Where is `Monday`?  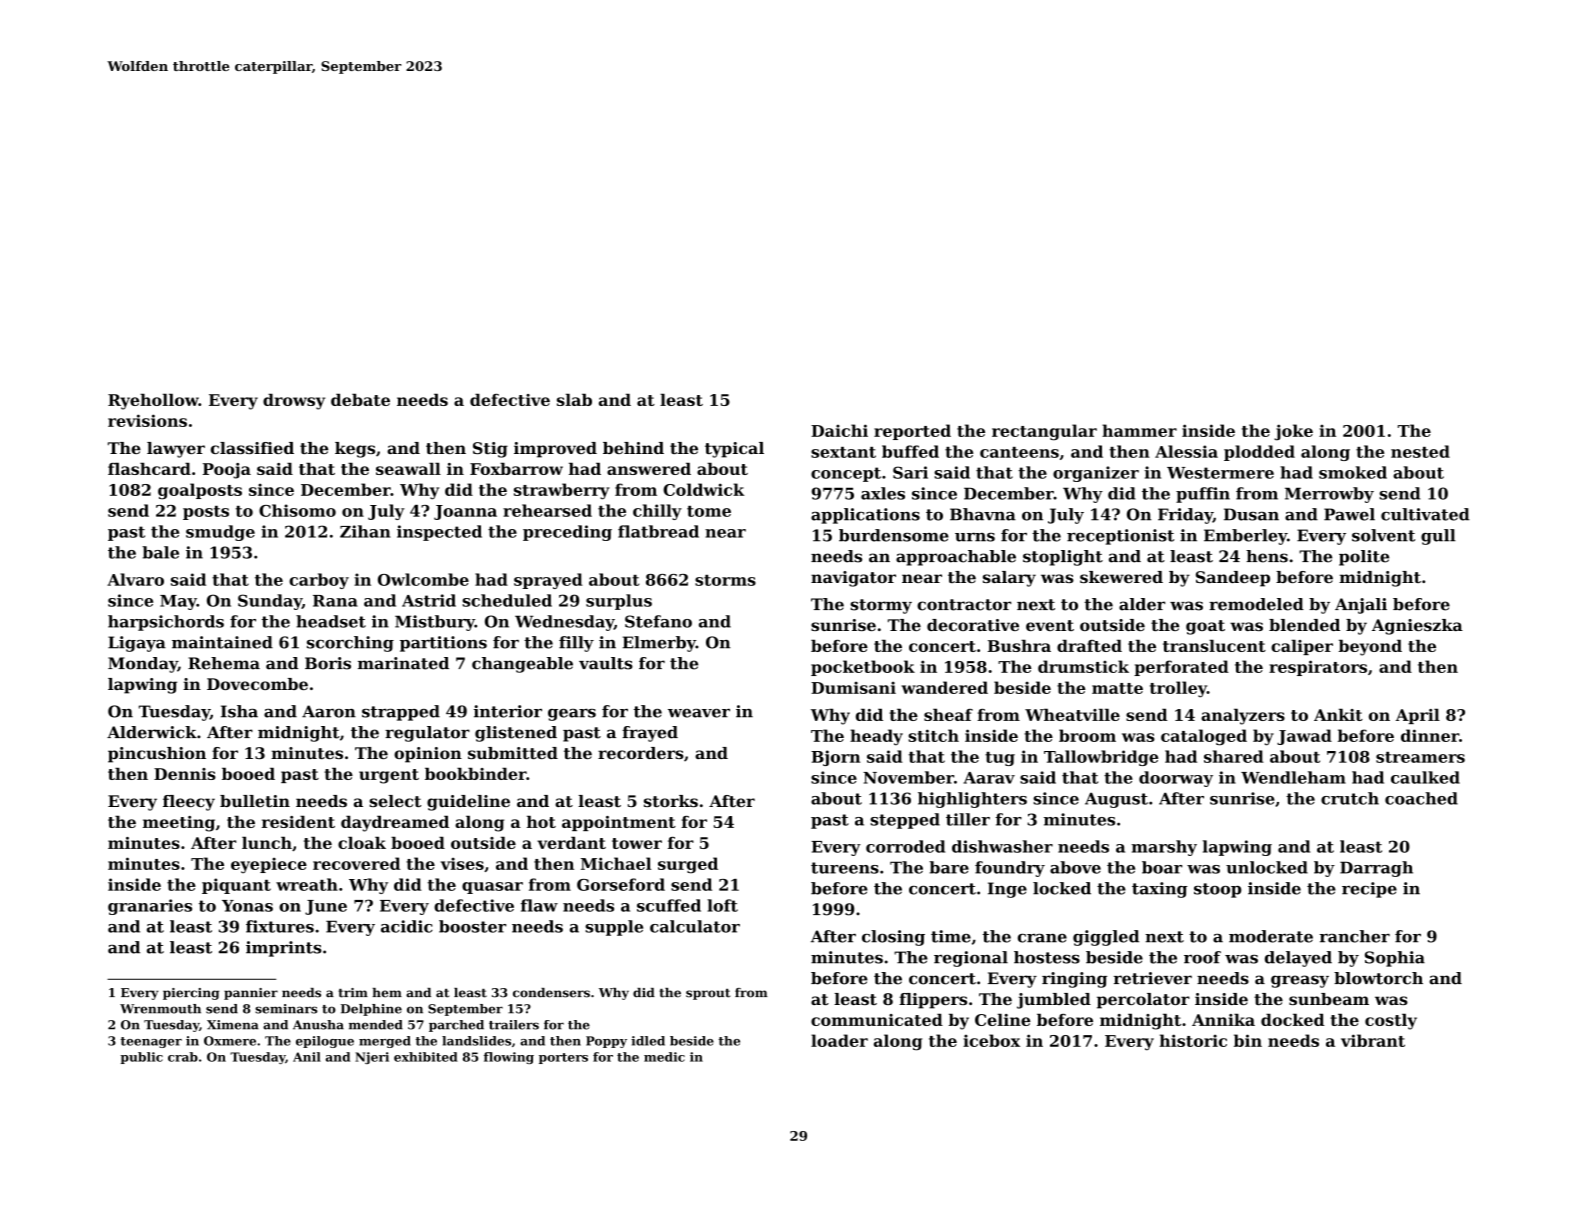 Monday is located at coordinates (143, 665).
